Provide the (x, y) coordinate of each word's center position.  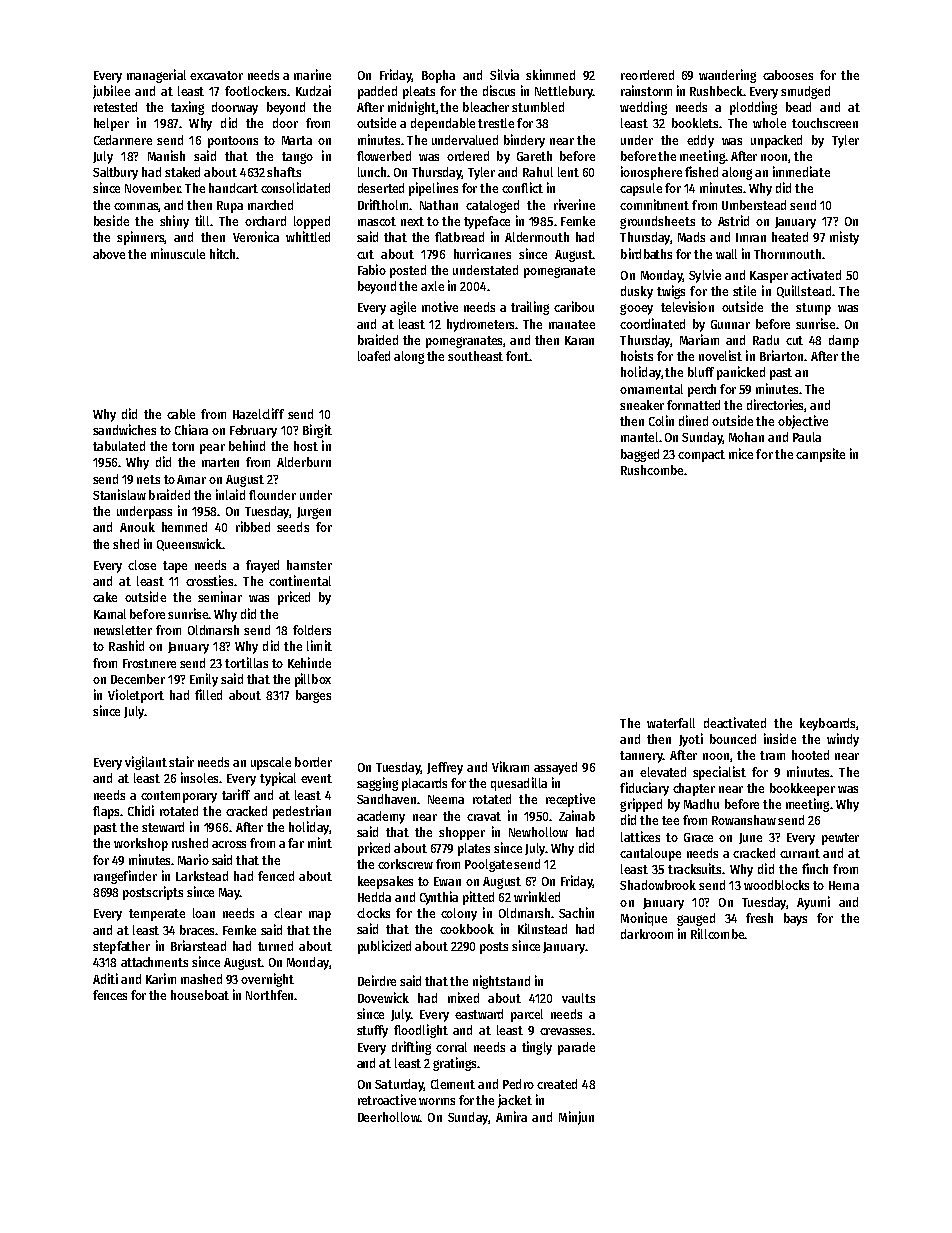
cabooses (788, 75)
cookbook (467, 929)
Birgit (317, 431)
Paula (807, 437)
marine (312, 74)
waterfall (671, 723)
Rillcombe (717, 933)
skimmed (550, 74)
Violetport (136, 696)
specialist (719, 773)
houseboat (200, 995)
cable (181, 414)
